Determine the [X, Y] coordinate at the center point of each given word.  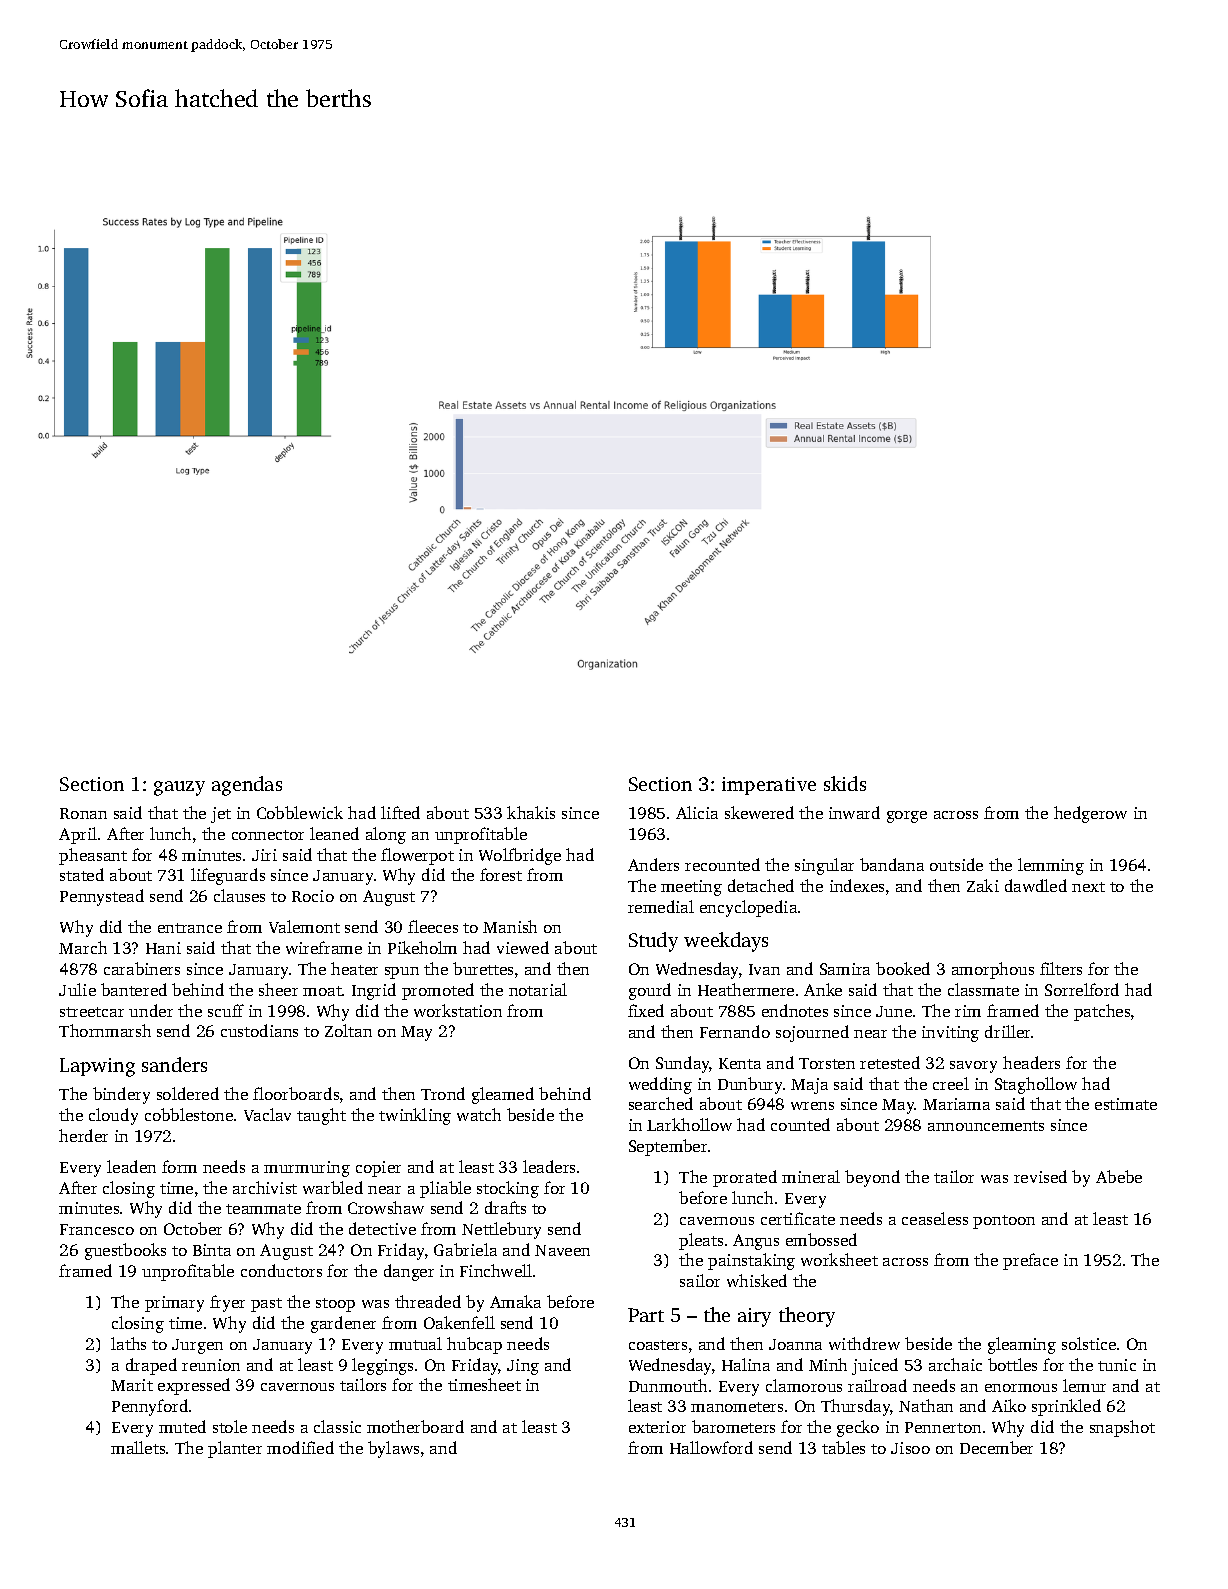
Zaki [983, 885]
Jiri [264, 855]
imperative [769, 786]
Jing [523, 1367]
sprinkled [1066, 1407]
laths [128, 1343]
